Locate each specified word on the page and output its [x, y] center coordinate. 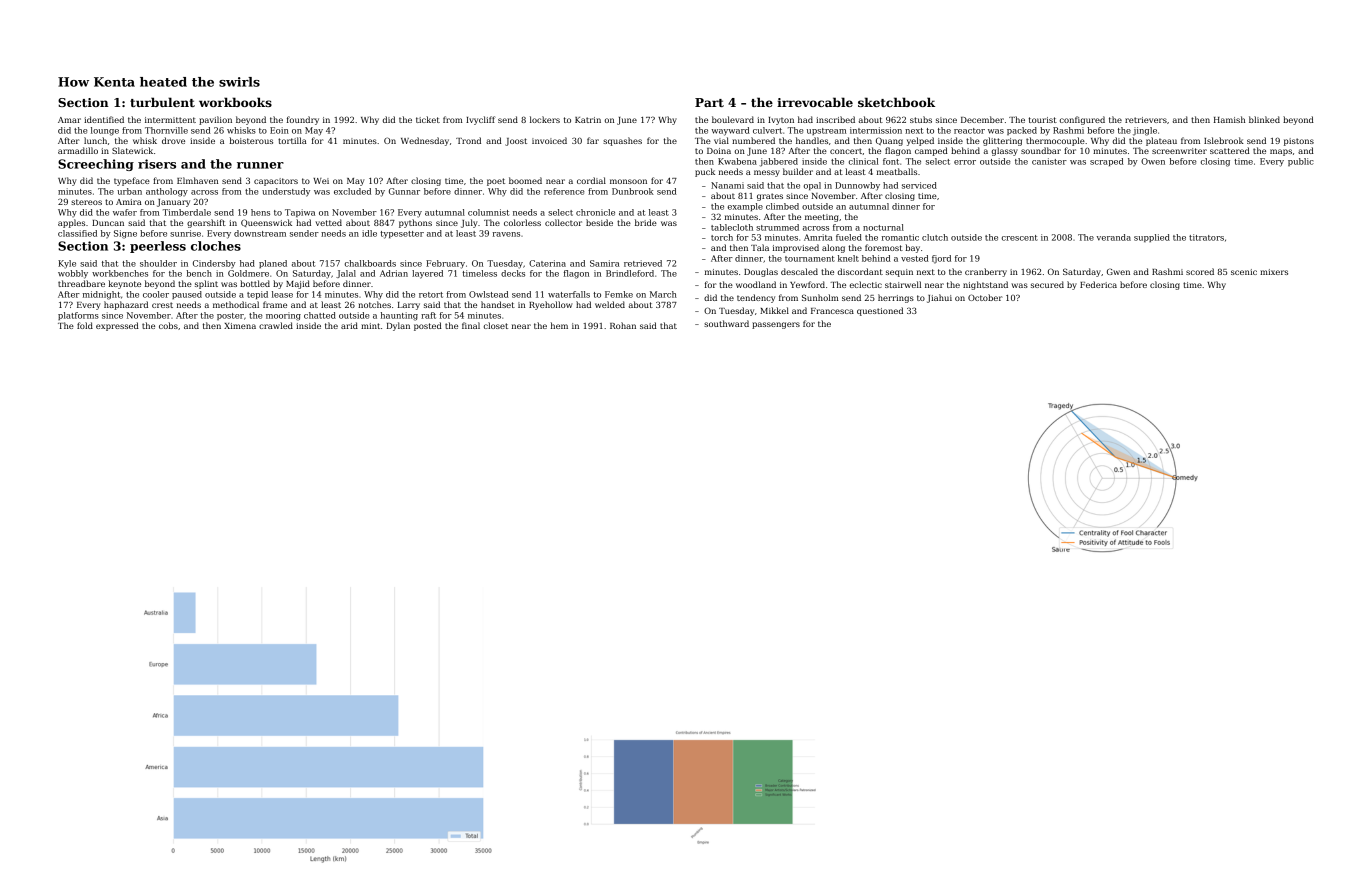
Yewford [807, 284]
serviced [919, 185]
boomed [525, 180]
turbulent [162, 102]
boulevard [733, 119]
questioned [880, 311]
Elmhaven [197, 180]
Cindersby [214, 264]
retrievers [1146, 120]
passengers [776, 325]
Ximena [240, 326]
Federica [1098, 284]
